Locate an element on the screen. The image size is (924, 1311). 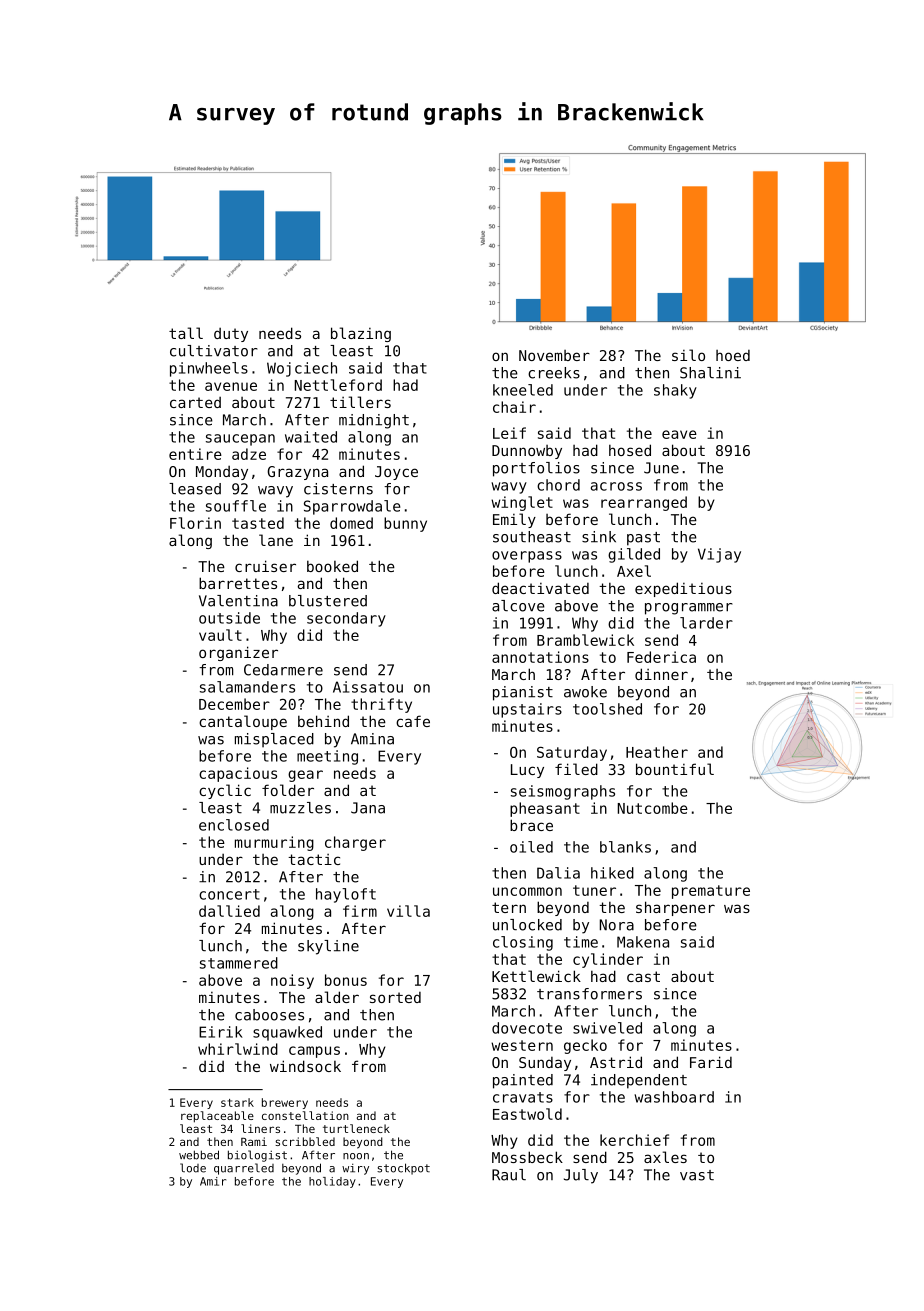
tall is located at coordinates (186, 333).
